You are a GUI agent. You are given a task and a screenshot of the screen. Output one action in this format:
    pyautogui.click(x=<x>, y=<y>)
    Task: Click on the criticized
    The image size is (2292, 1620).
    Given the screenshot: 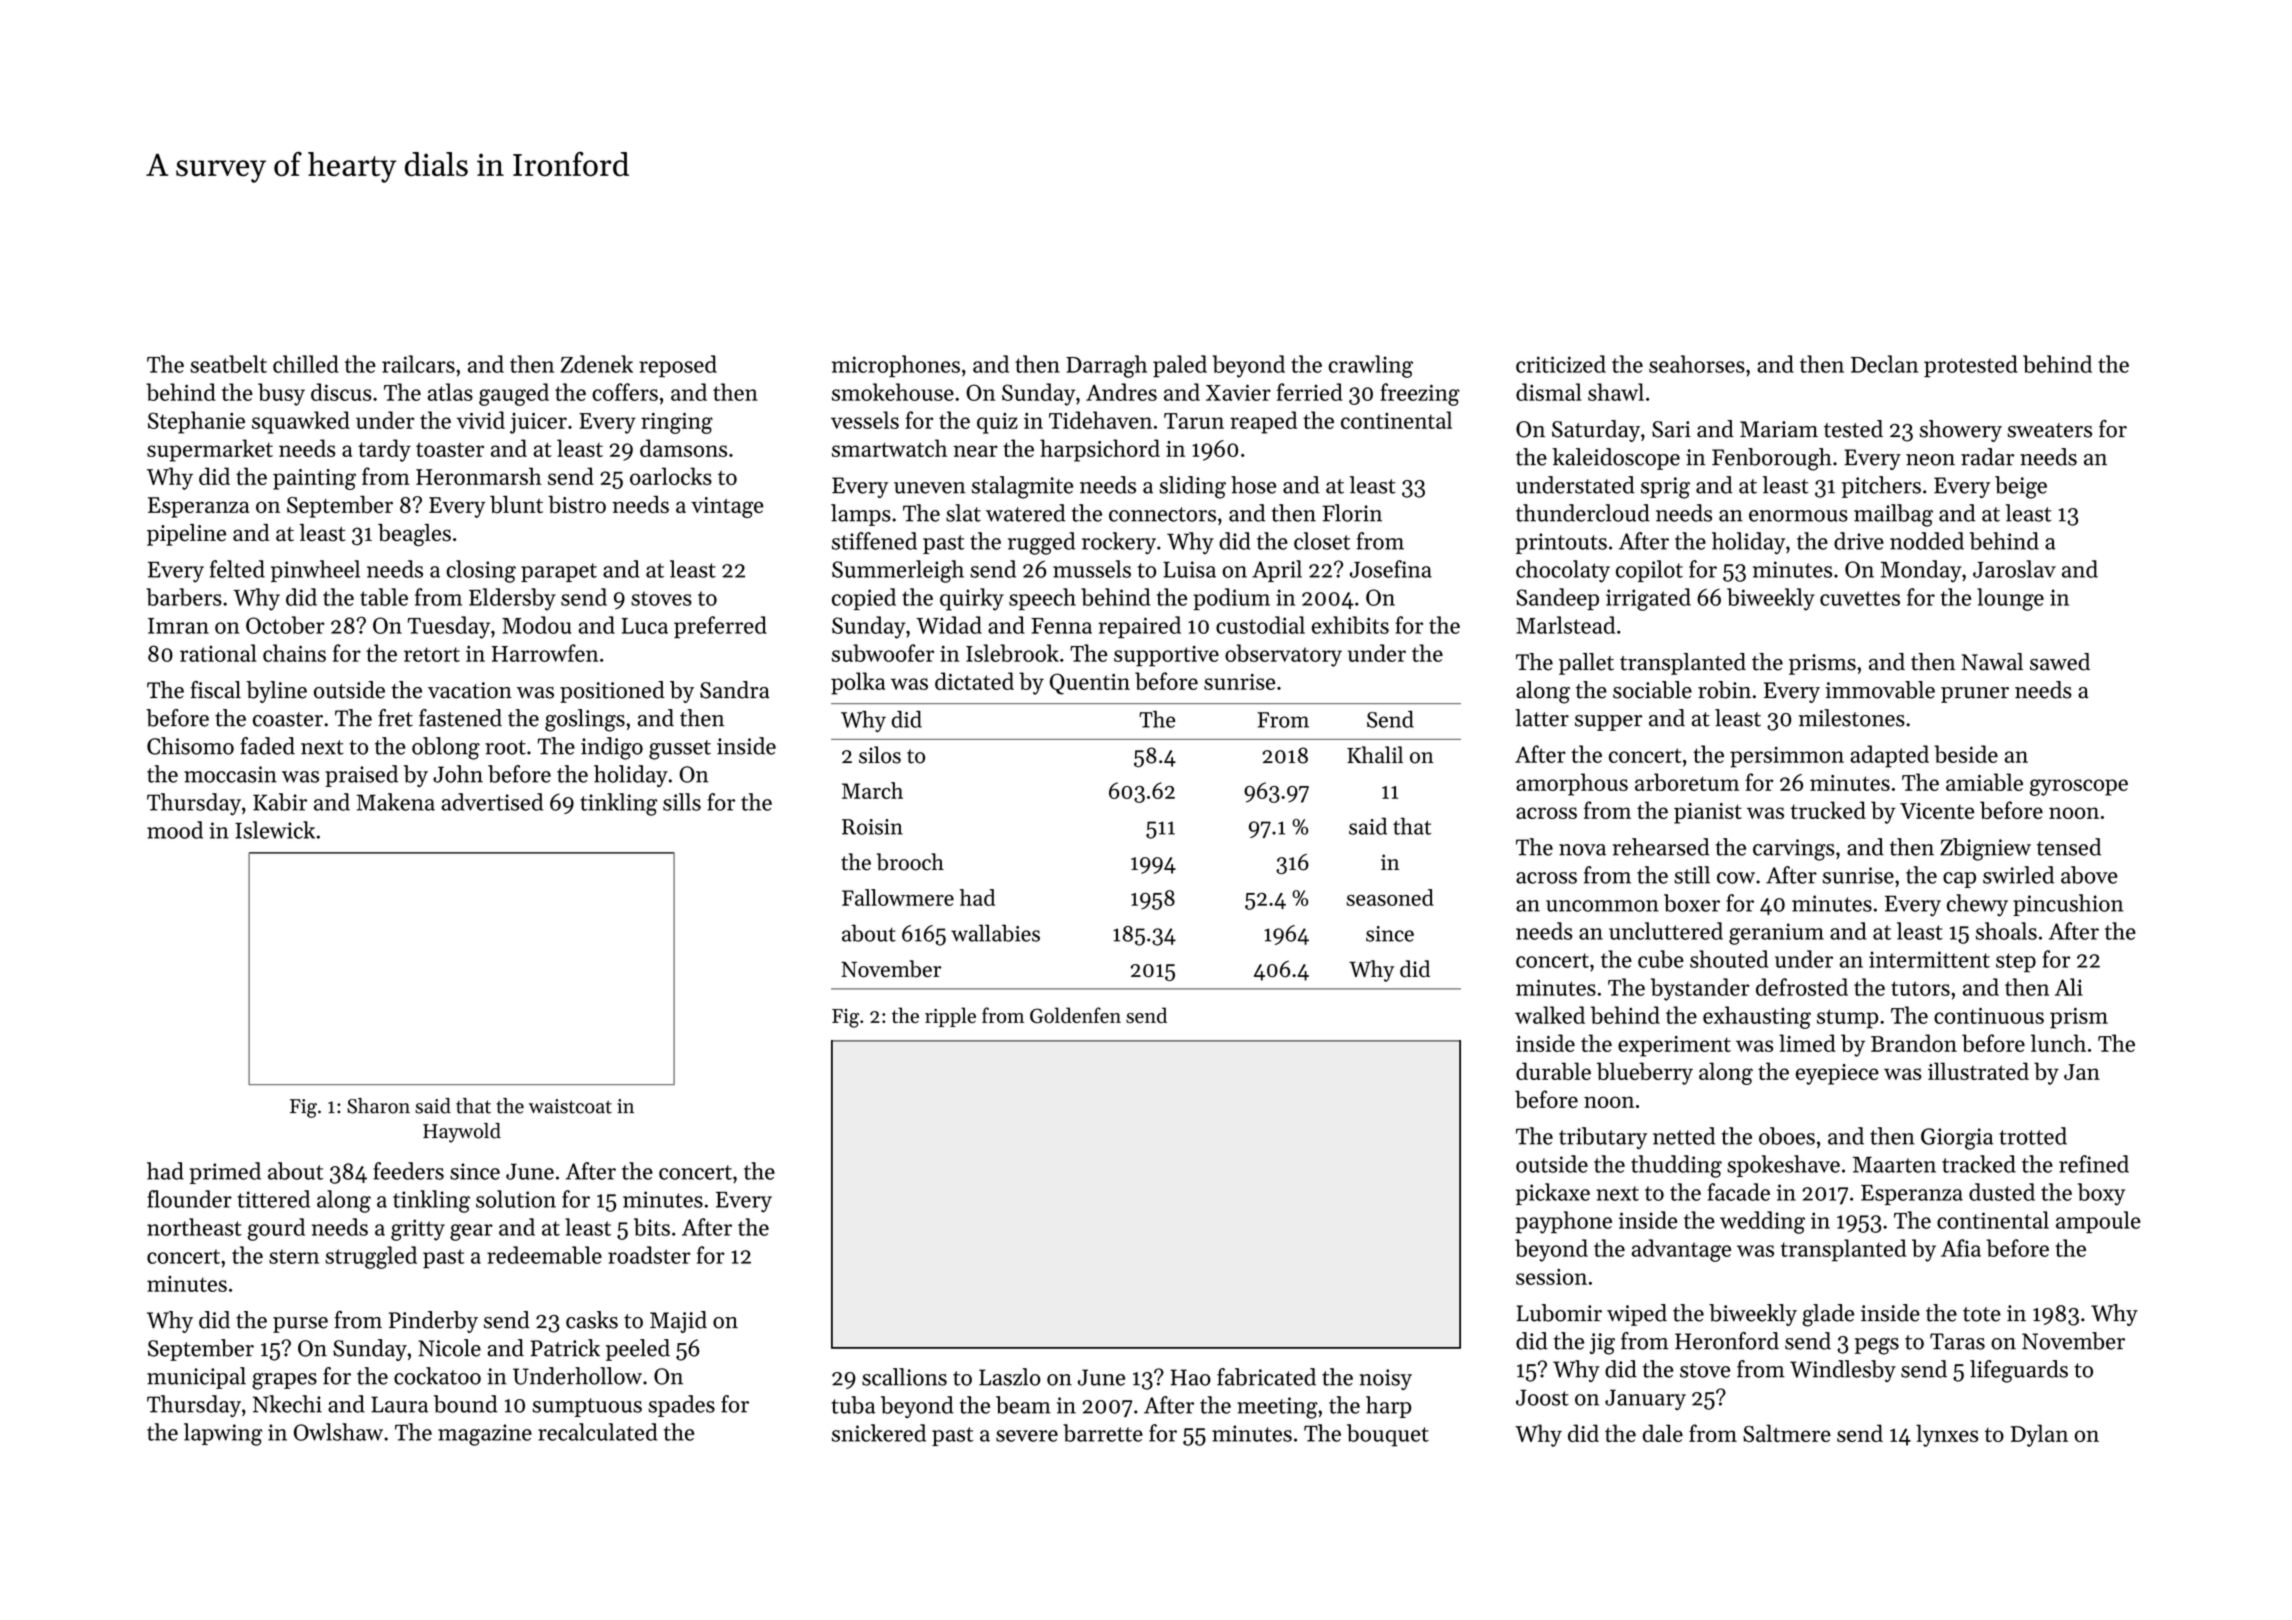 What is the action you would take?
    pyautogui.click(x=1561, y=364)
